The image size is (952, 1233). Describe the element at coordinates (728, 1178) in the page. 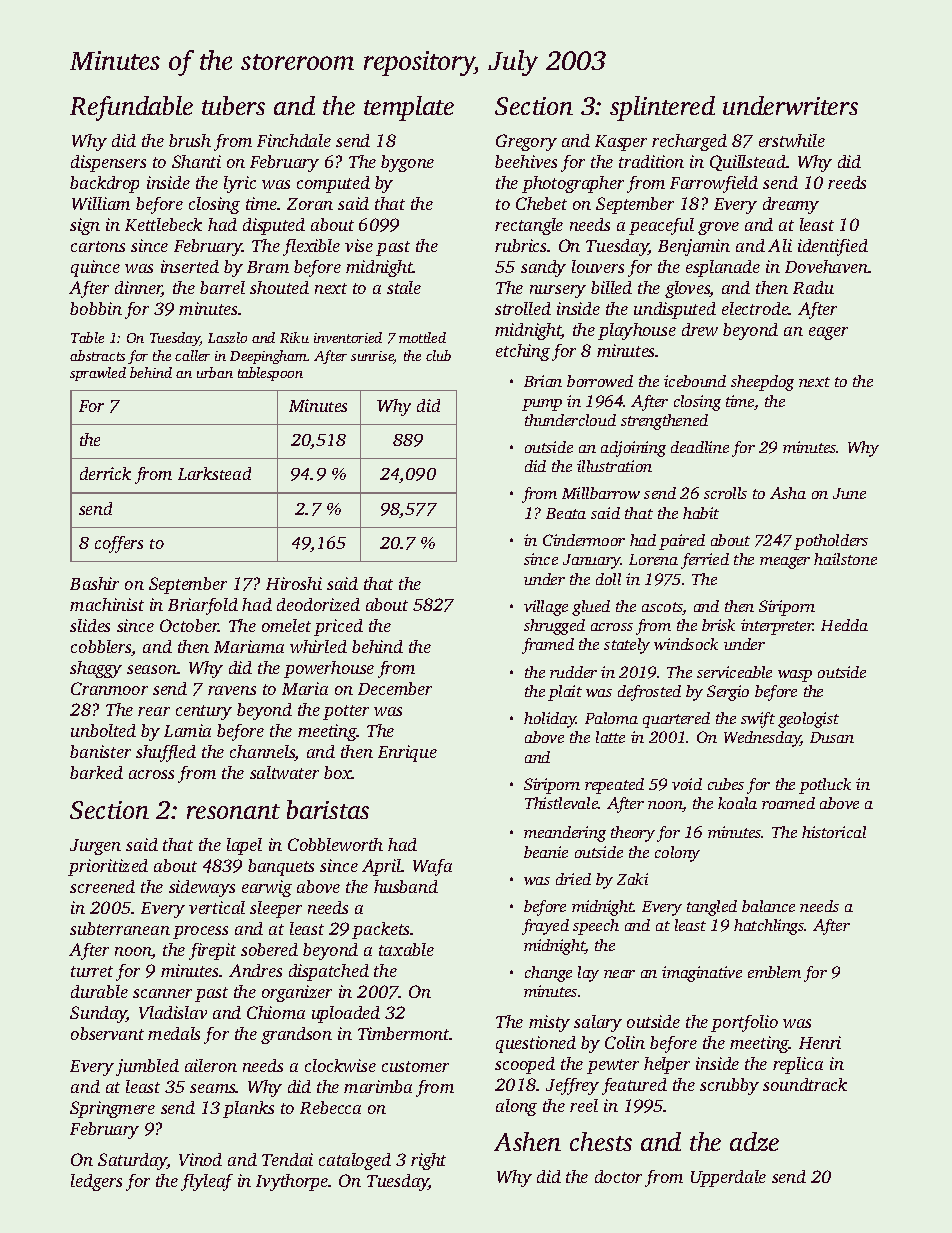

I see `Upperdale` at that location.
